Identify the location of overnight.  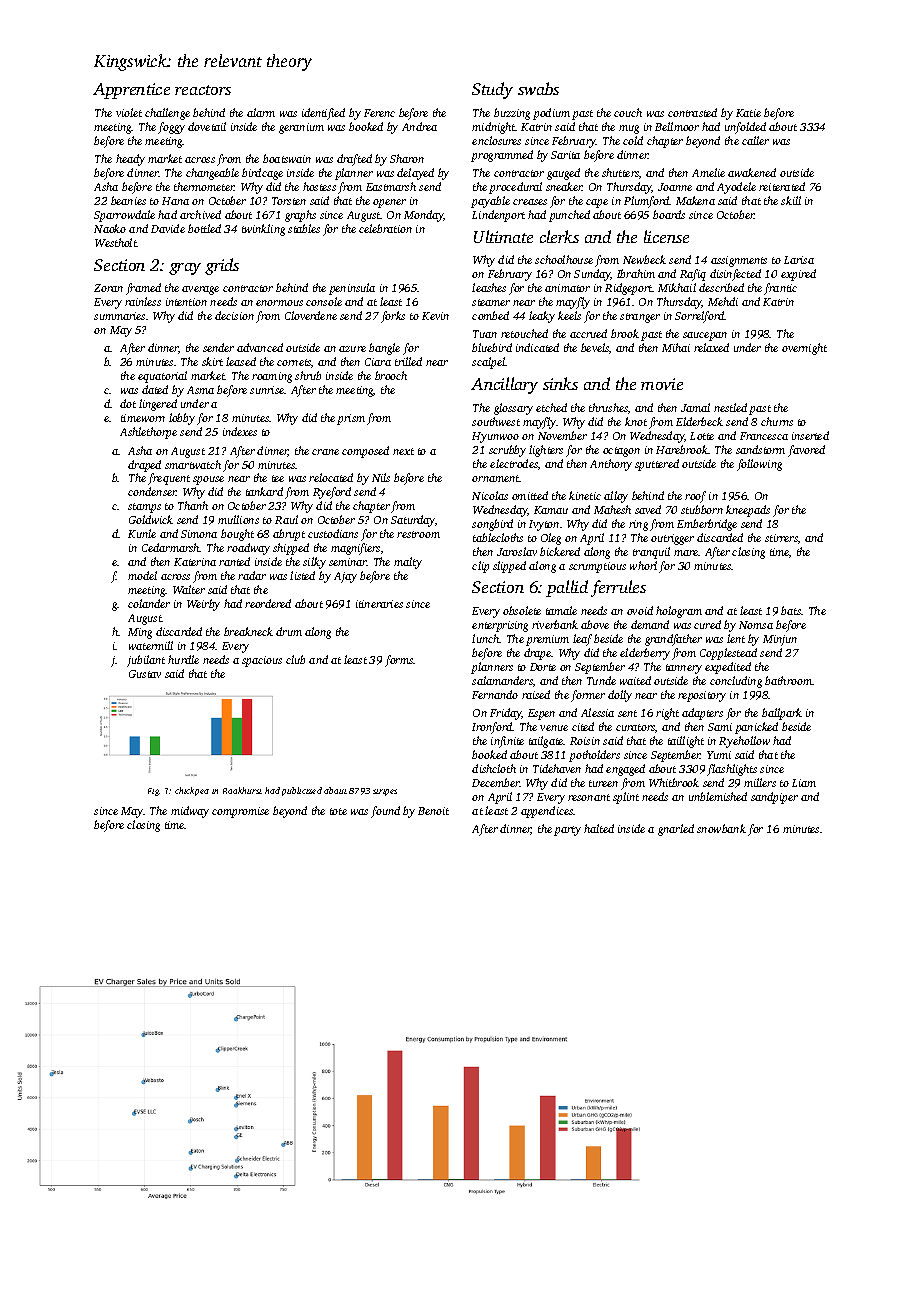
(804, 349).
